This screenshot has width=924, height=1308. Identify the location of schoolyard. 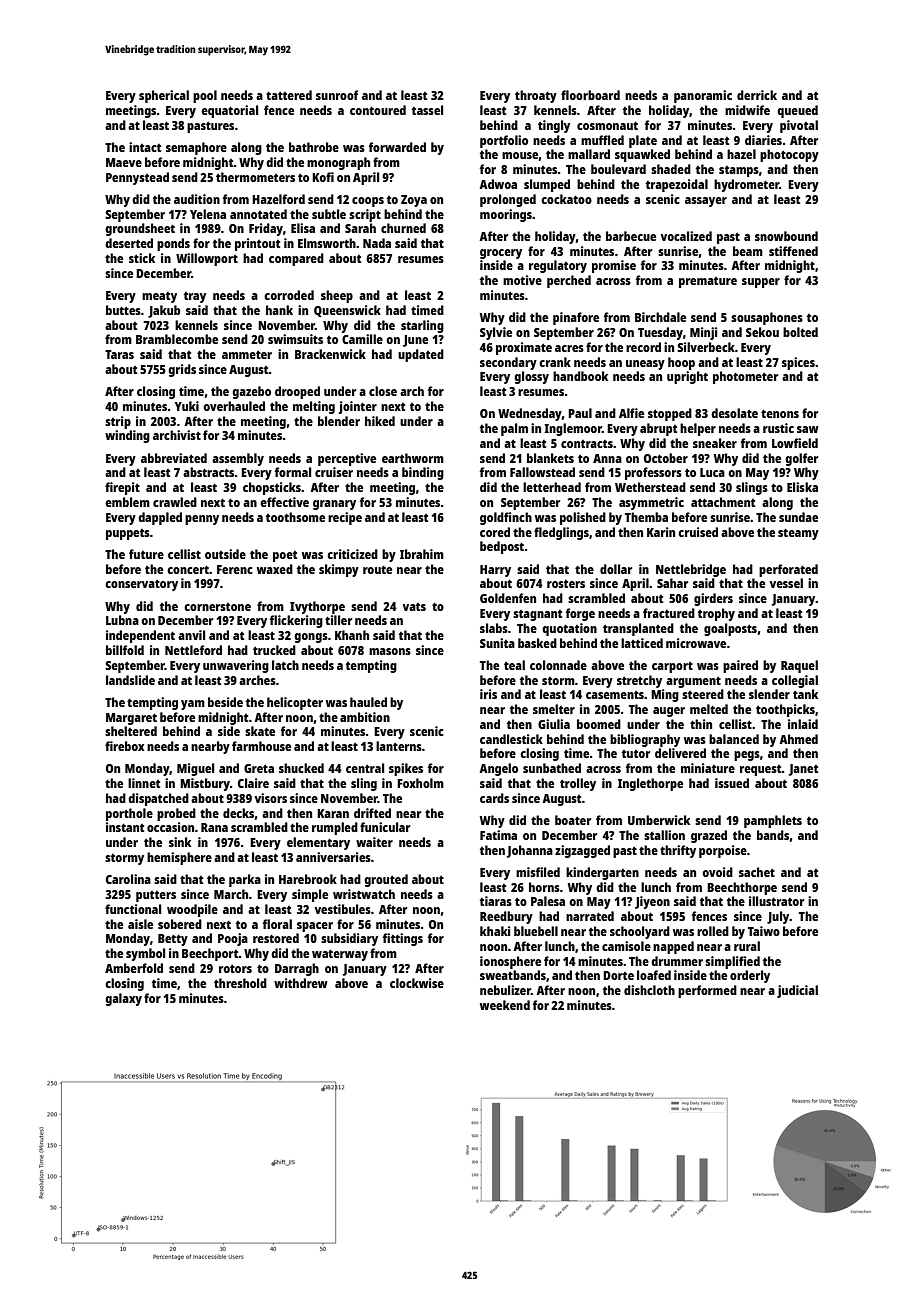
(640, 932).
